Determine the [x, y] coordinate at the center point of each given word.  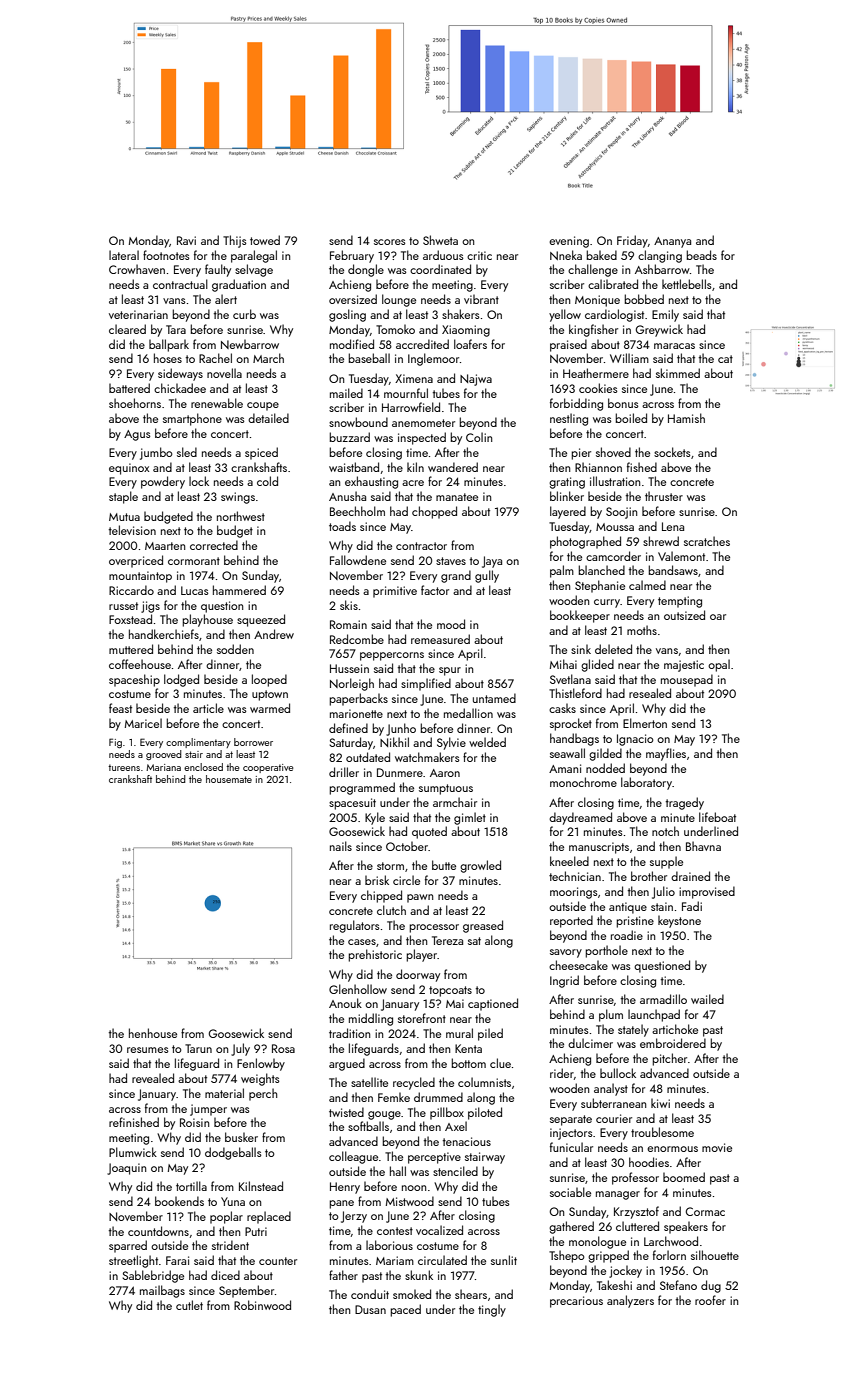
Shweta [440, 240]
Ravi [186, 240]
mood [451, 624]
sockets [672, 452]
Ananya [672, 242]
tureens [124, 767]
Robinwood [262, 1305]
